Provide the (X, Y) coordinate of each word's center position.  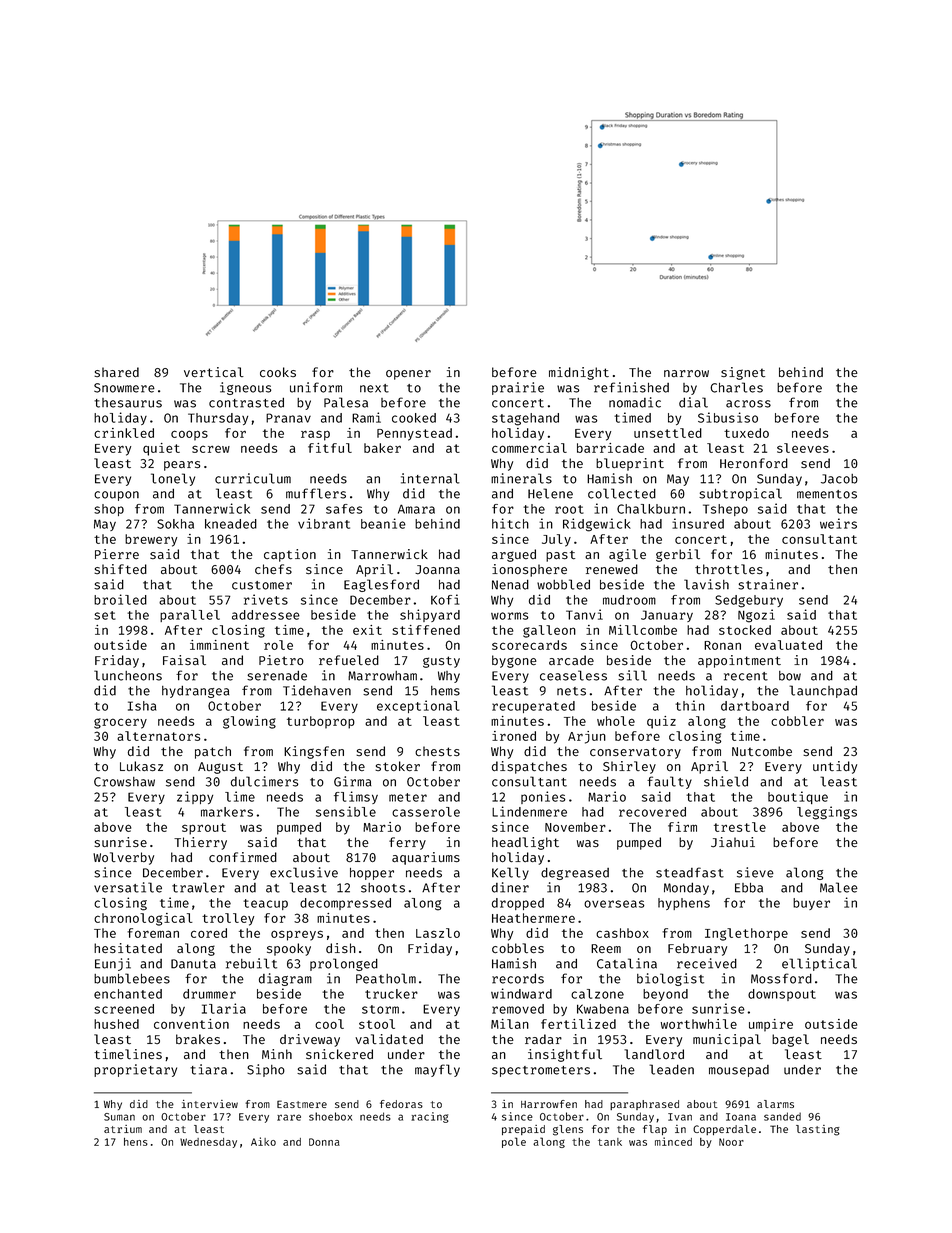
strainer (768, 584)
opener (408, 375)
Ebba (749, 888)
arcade (571, 660)
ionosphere (529, 570)
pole (514, 1142)
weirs (838, 523)
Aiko (263, 1141)
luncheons (128, 675)
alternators (158, 736)
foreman (153, 933)
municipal (727, 1040)
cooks (278, 372)
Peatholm (386, 978)
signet (743, 373)
